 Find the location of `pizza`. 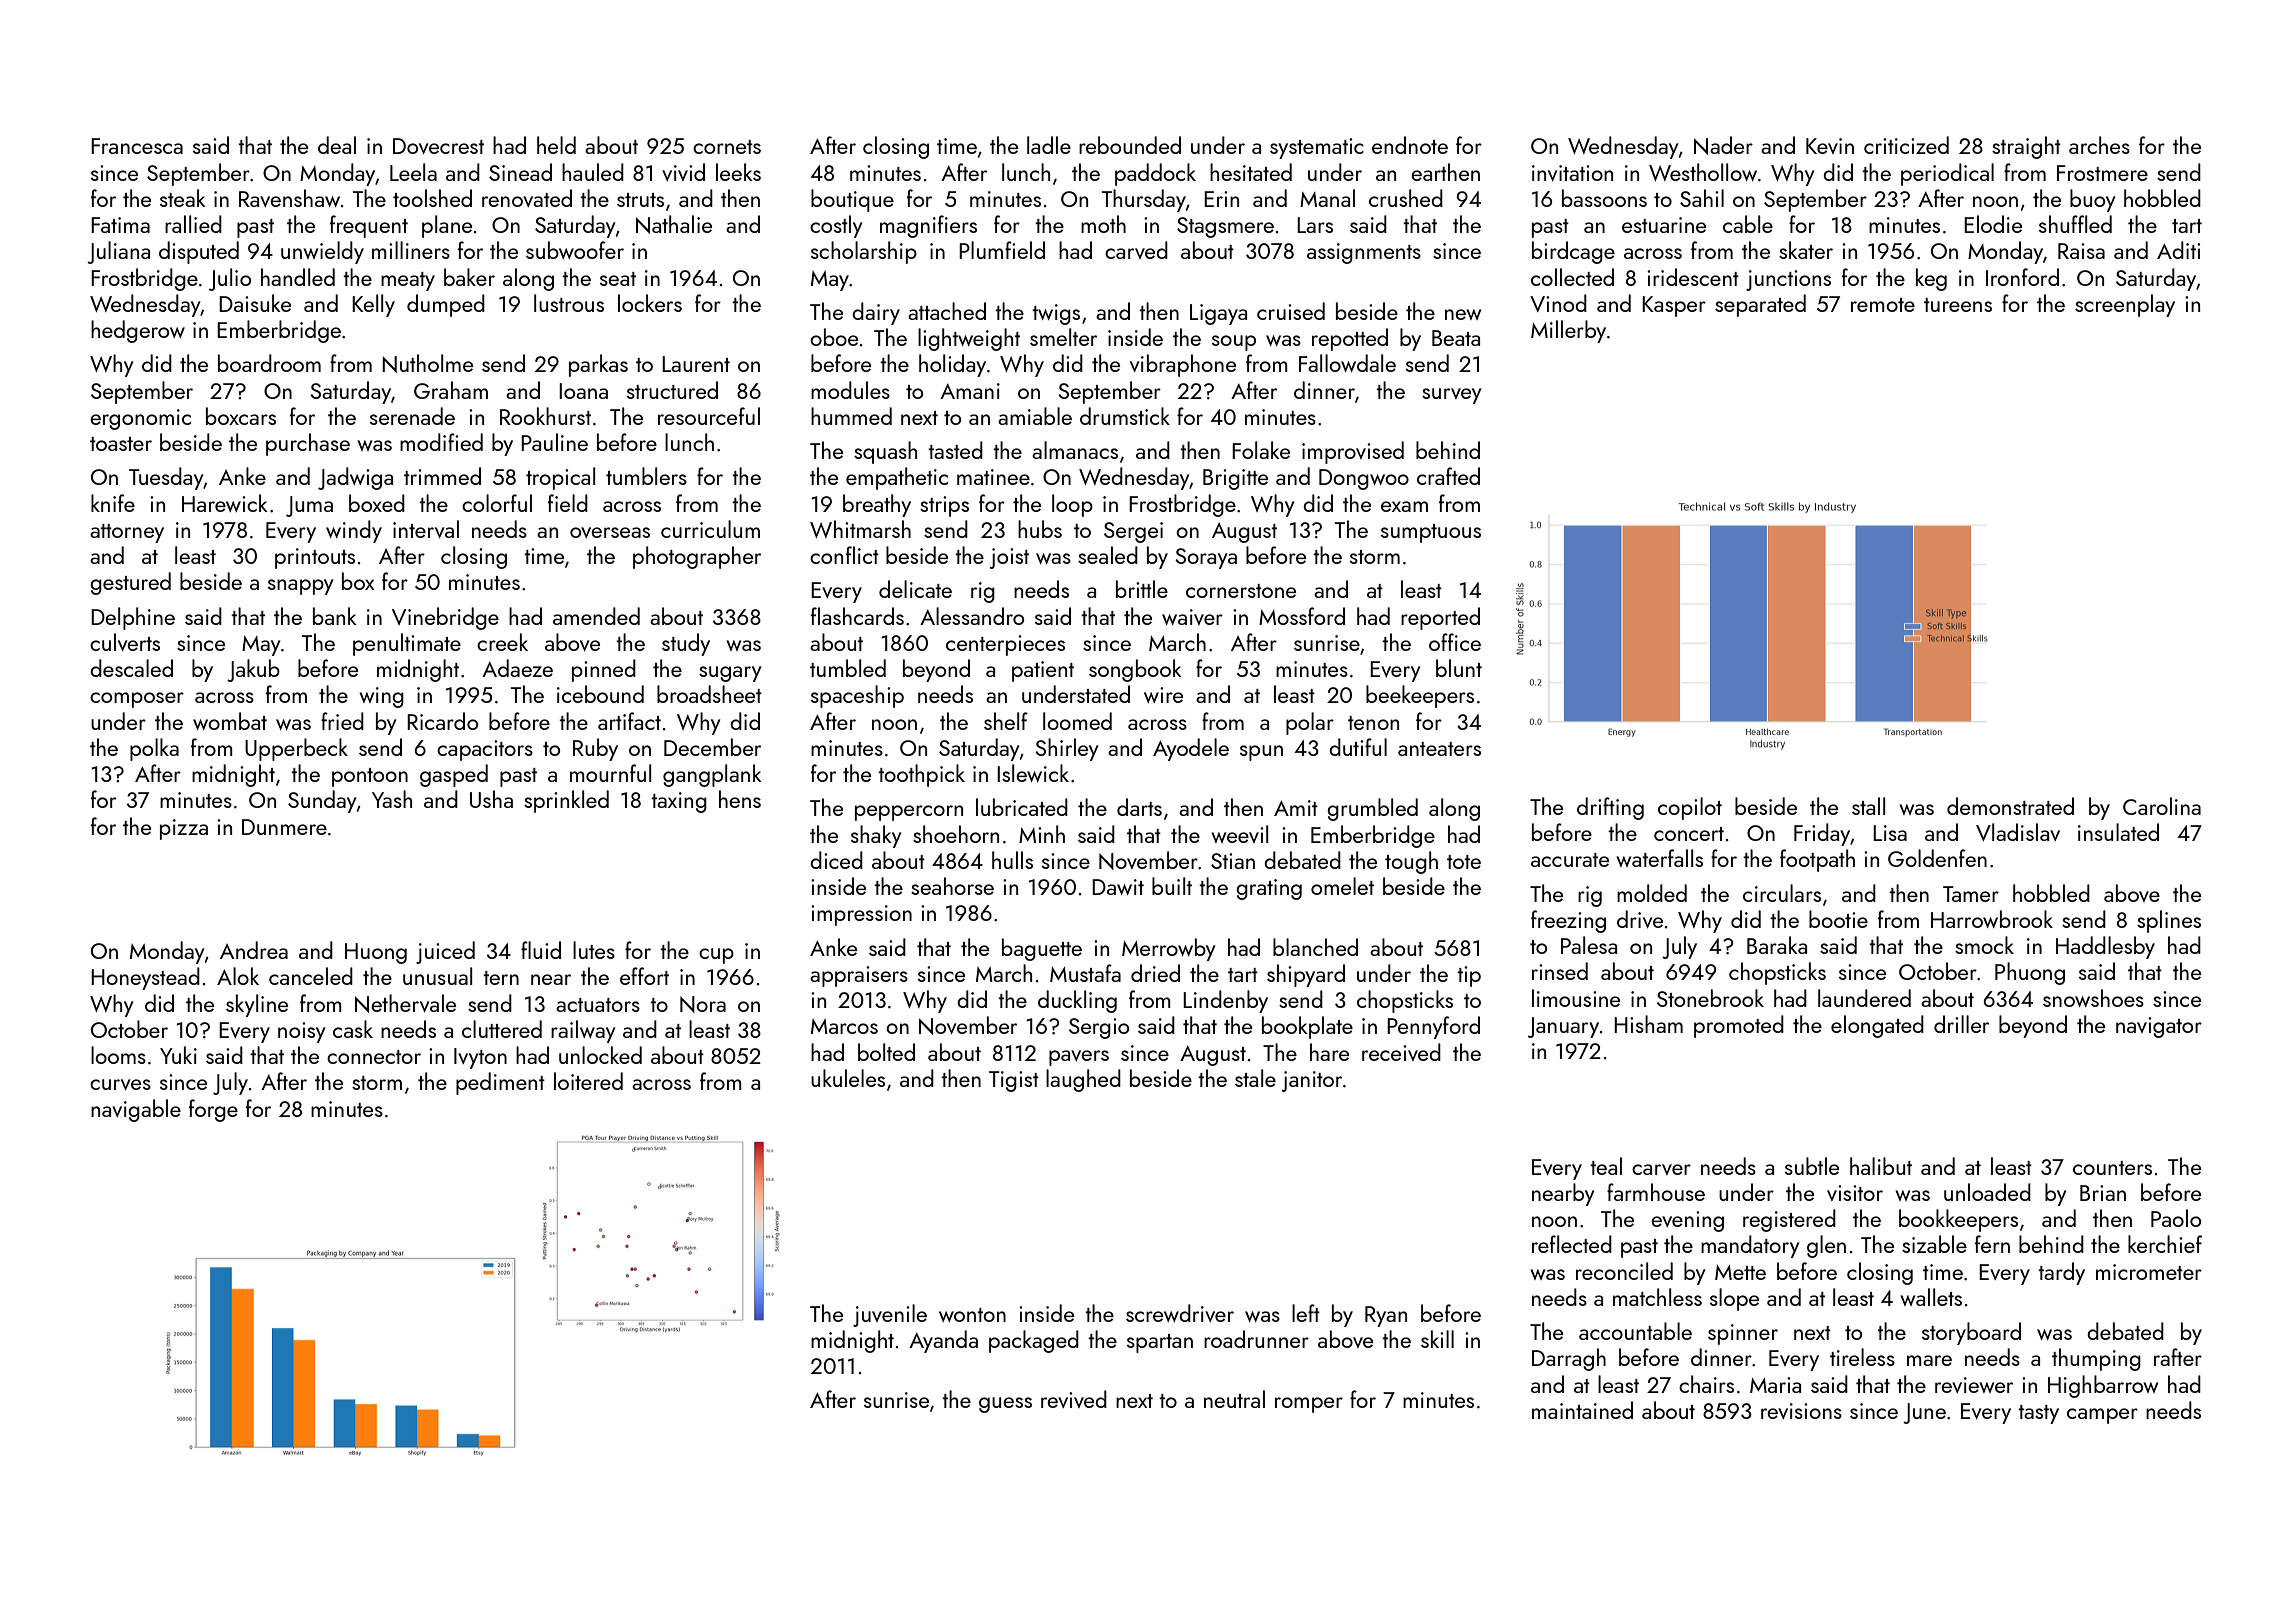

pizza is located at coordinates (184, 829).
